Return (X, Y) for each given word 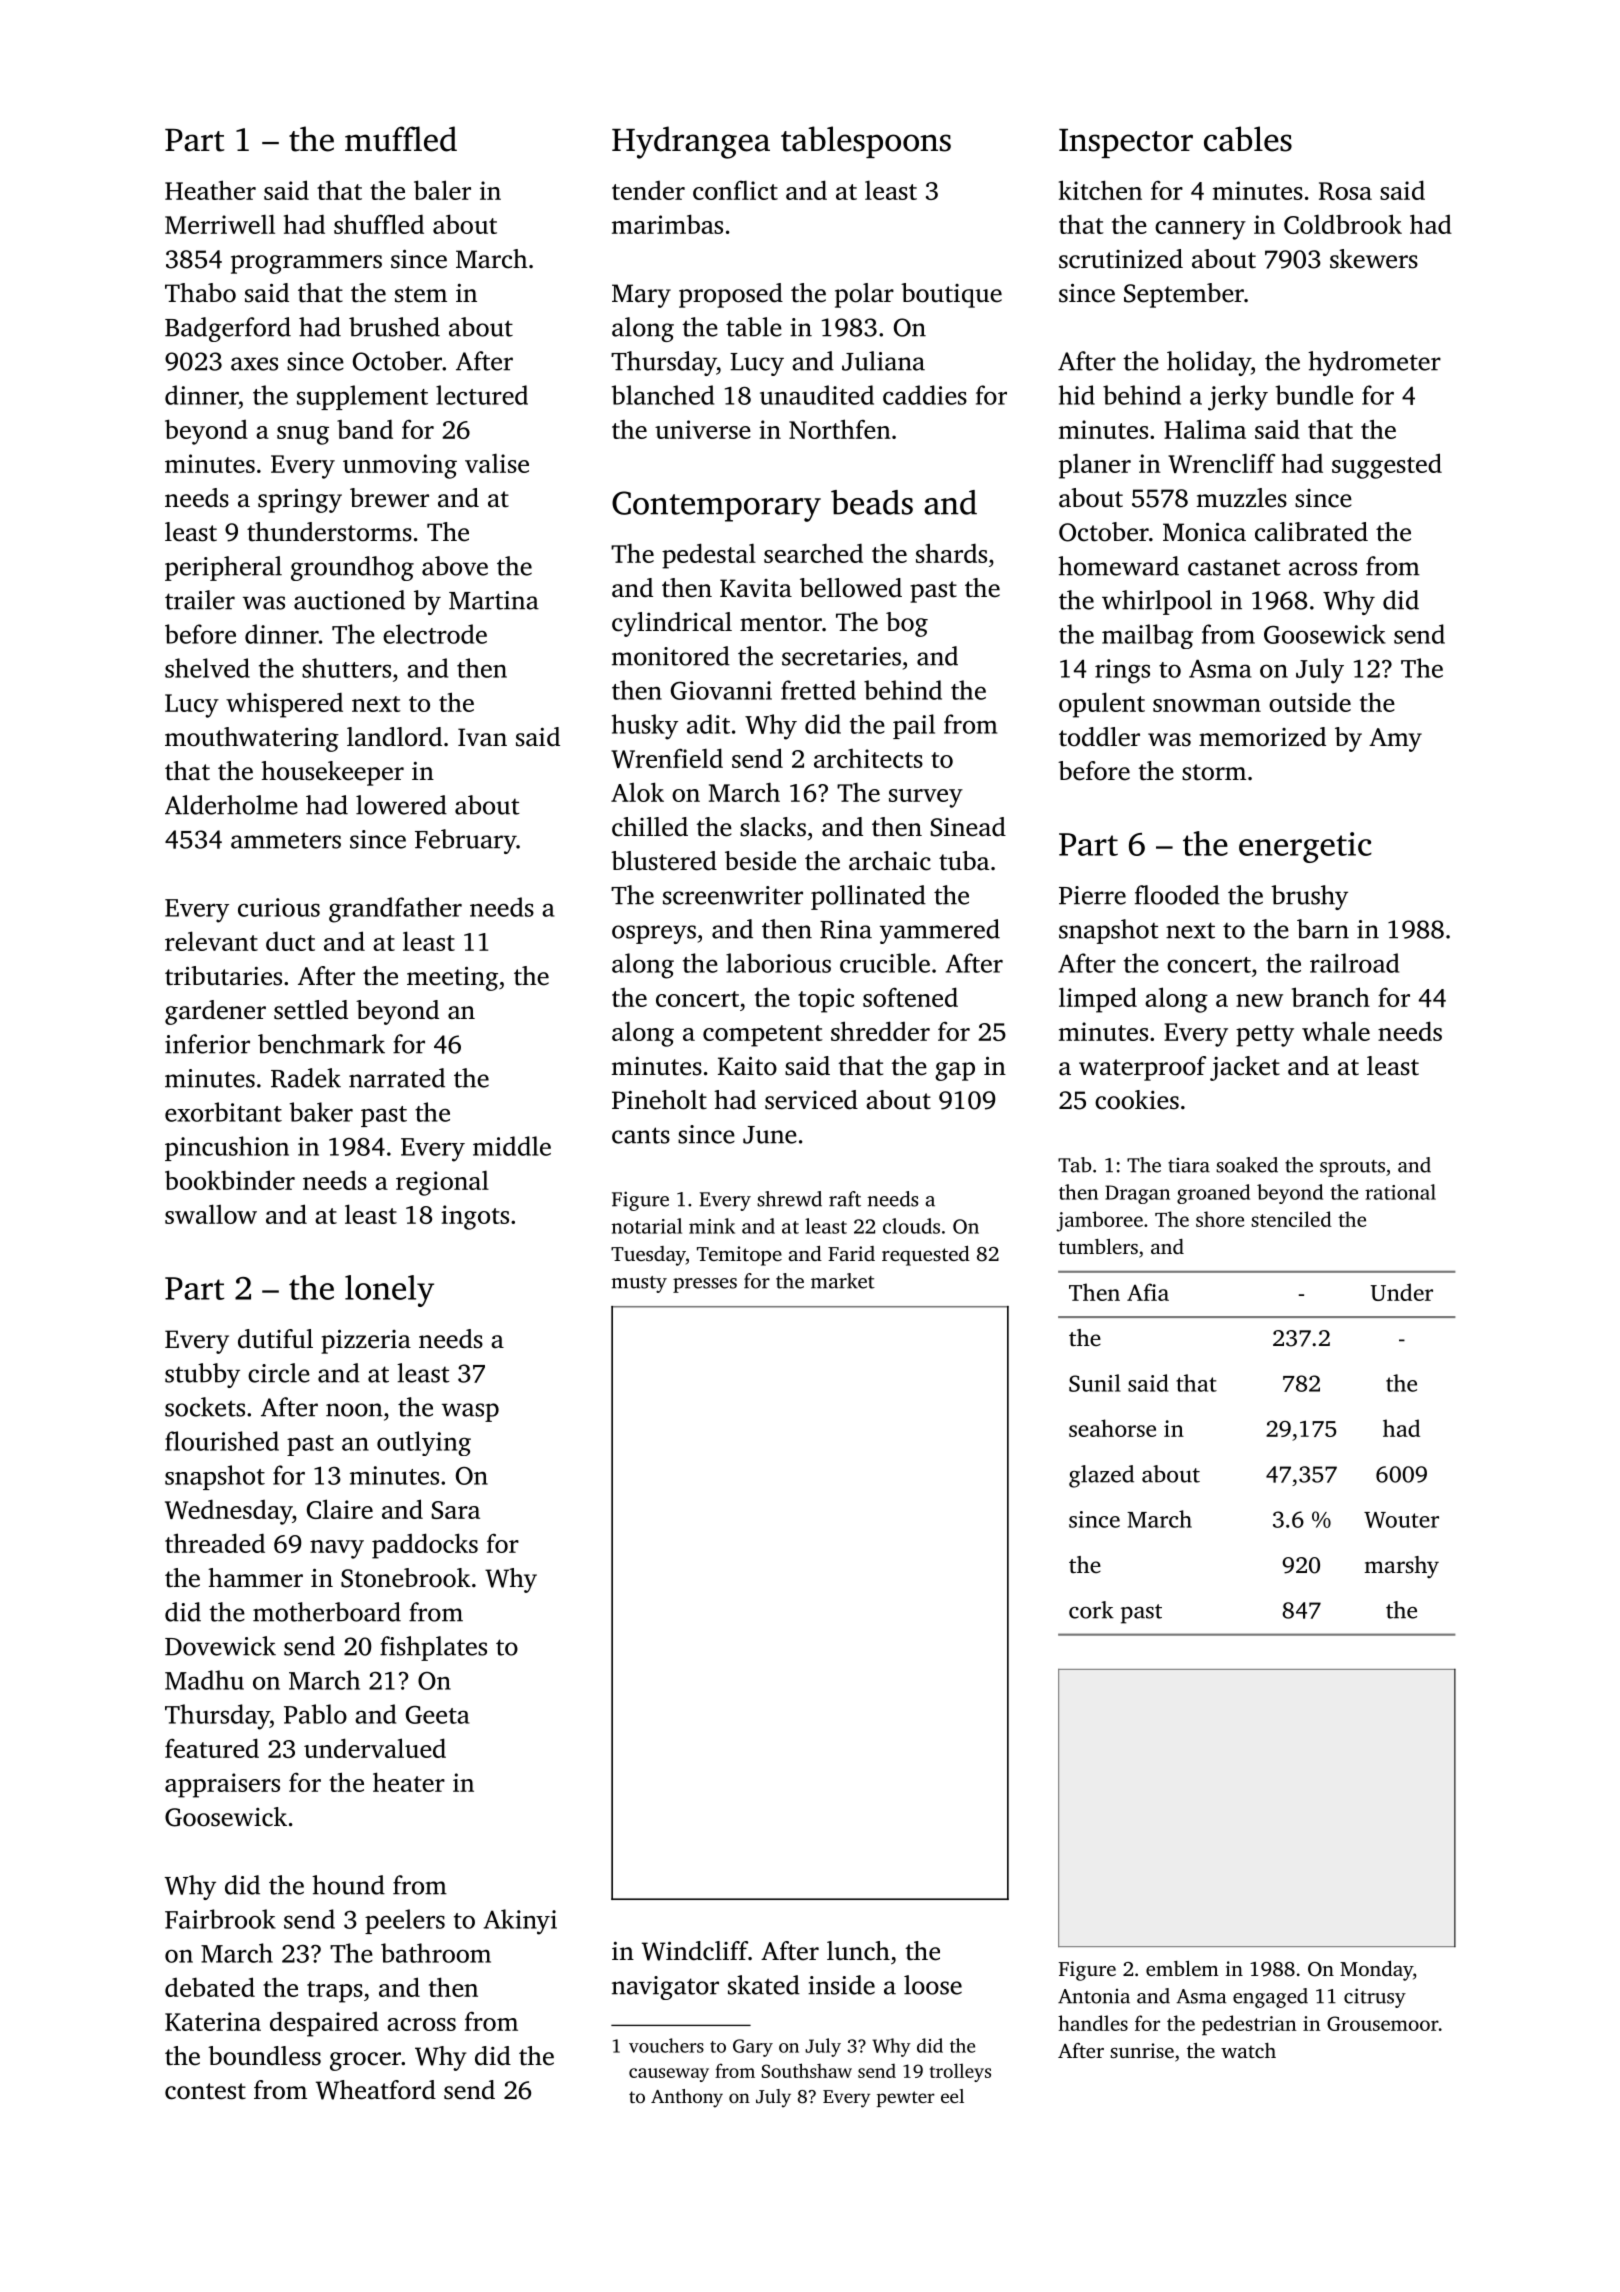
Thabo (200, 293)
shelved (207, 668)
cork (1091, 1610)
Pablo (315, 1714)
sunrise (1142, 2050)
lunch (858, 1951)
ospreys (654, 934)
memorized (1262, 737)
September (1184, 295)
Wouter (1401, 1520)
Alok (637, 792)
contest (205, 2091)
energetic (1305, 847)
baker (321, 1112)
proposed (731, 295)
